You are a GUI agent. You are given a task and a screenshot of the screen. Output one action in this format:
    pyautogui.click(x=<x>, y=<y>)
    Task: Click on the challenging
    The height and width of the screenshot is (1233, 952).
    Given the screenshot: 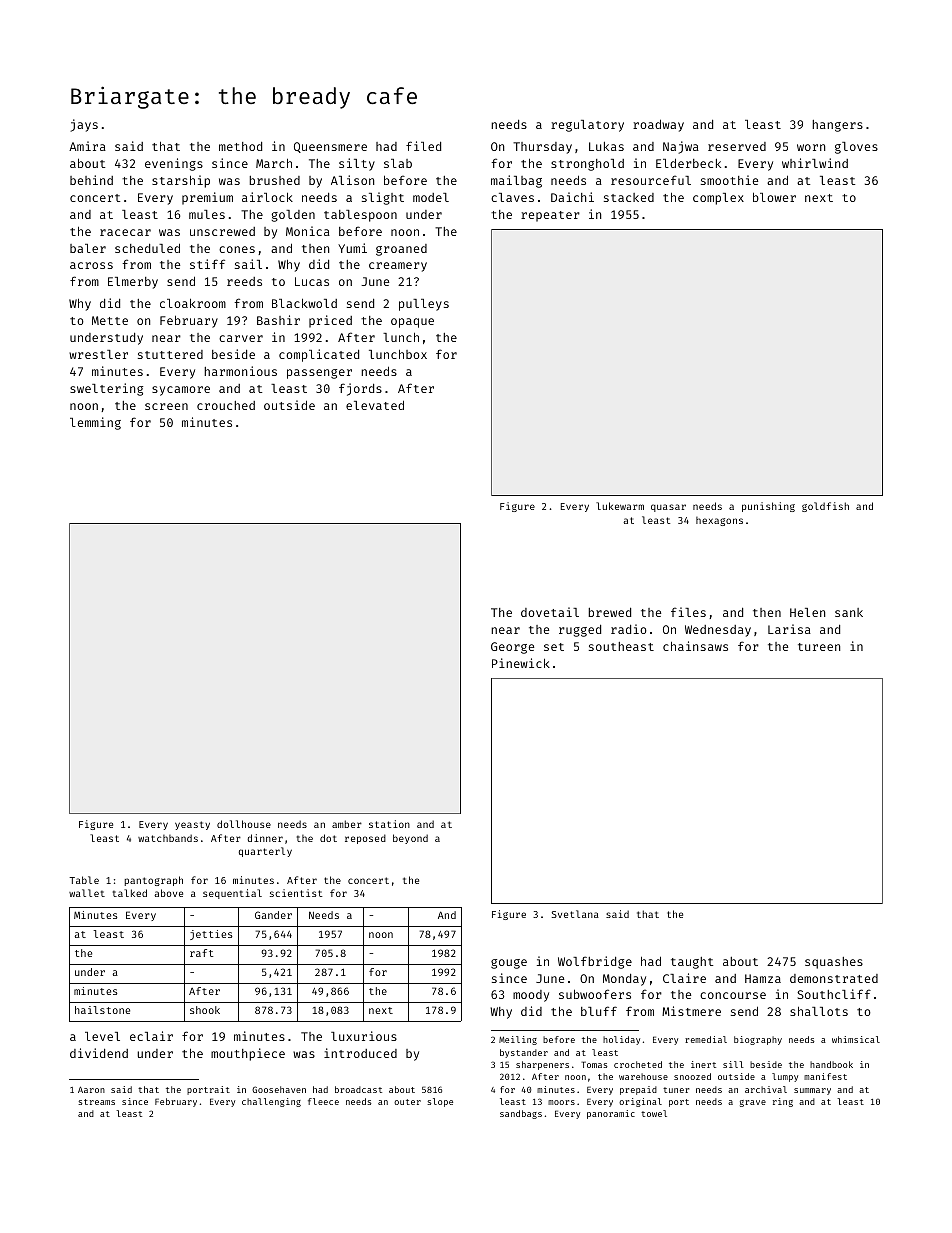 What is the action you would take?
    pyautogui.click(x=271, y=1102)
